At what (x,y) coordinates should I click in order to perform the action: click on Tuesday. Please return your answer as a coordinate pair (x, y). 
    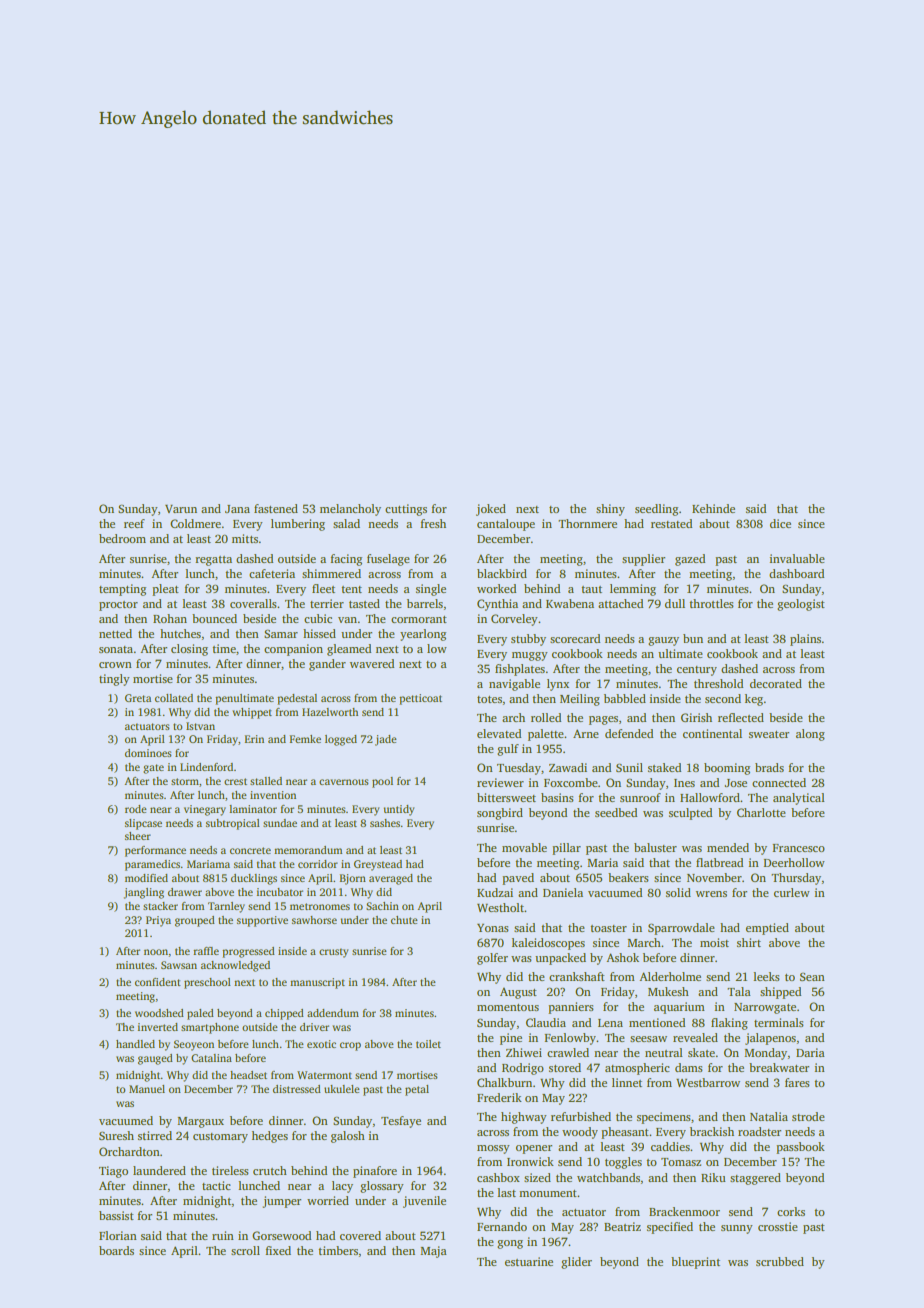
    Looking at the image, I should click on (519, 769).
